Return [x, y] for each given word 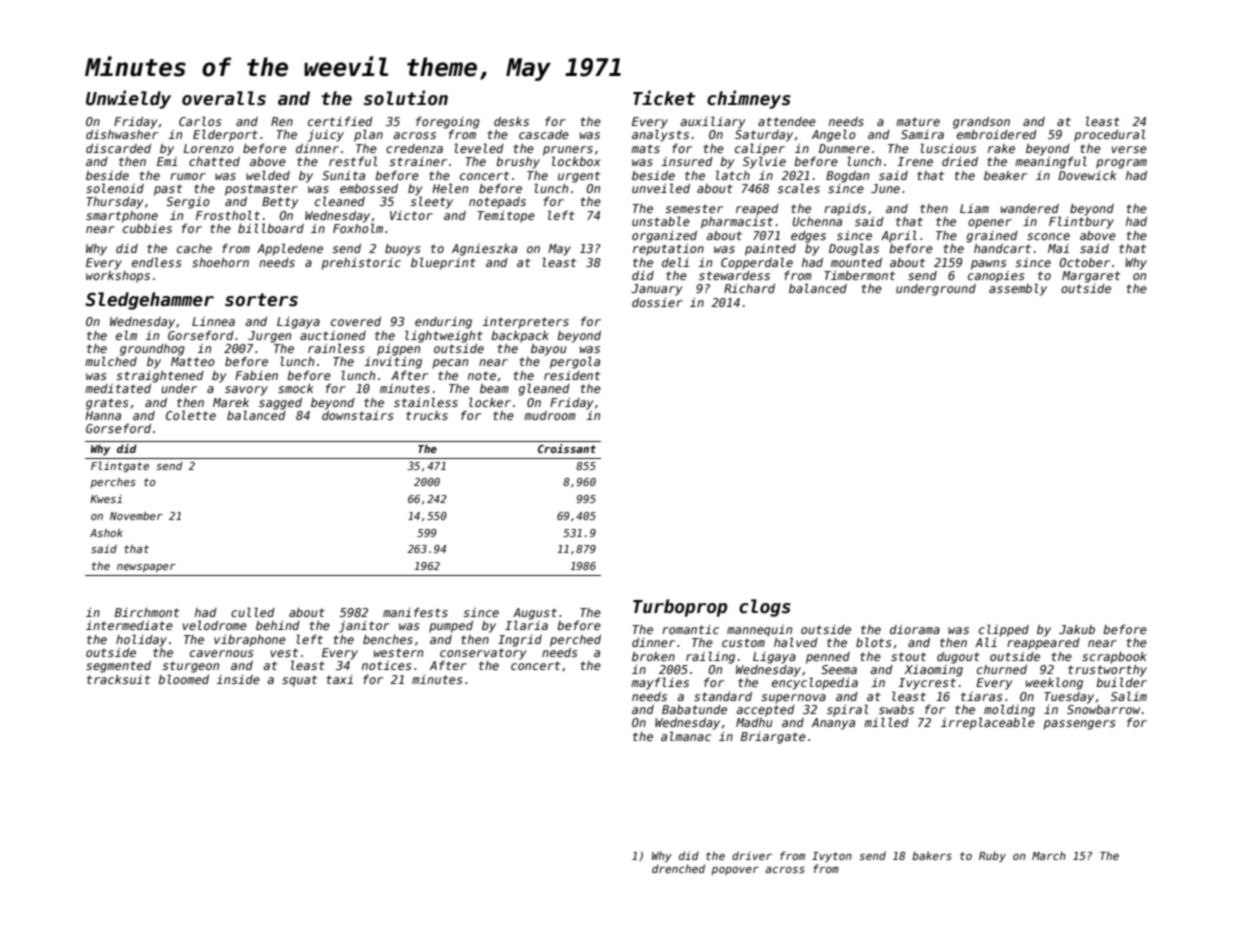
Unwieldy [128, 99]
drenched [678, 868]
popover [735, 871]
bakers [932, 855]
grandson [981, 123]
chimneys [749, 99]
